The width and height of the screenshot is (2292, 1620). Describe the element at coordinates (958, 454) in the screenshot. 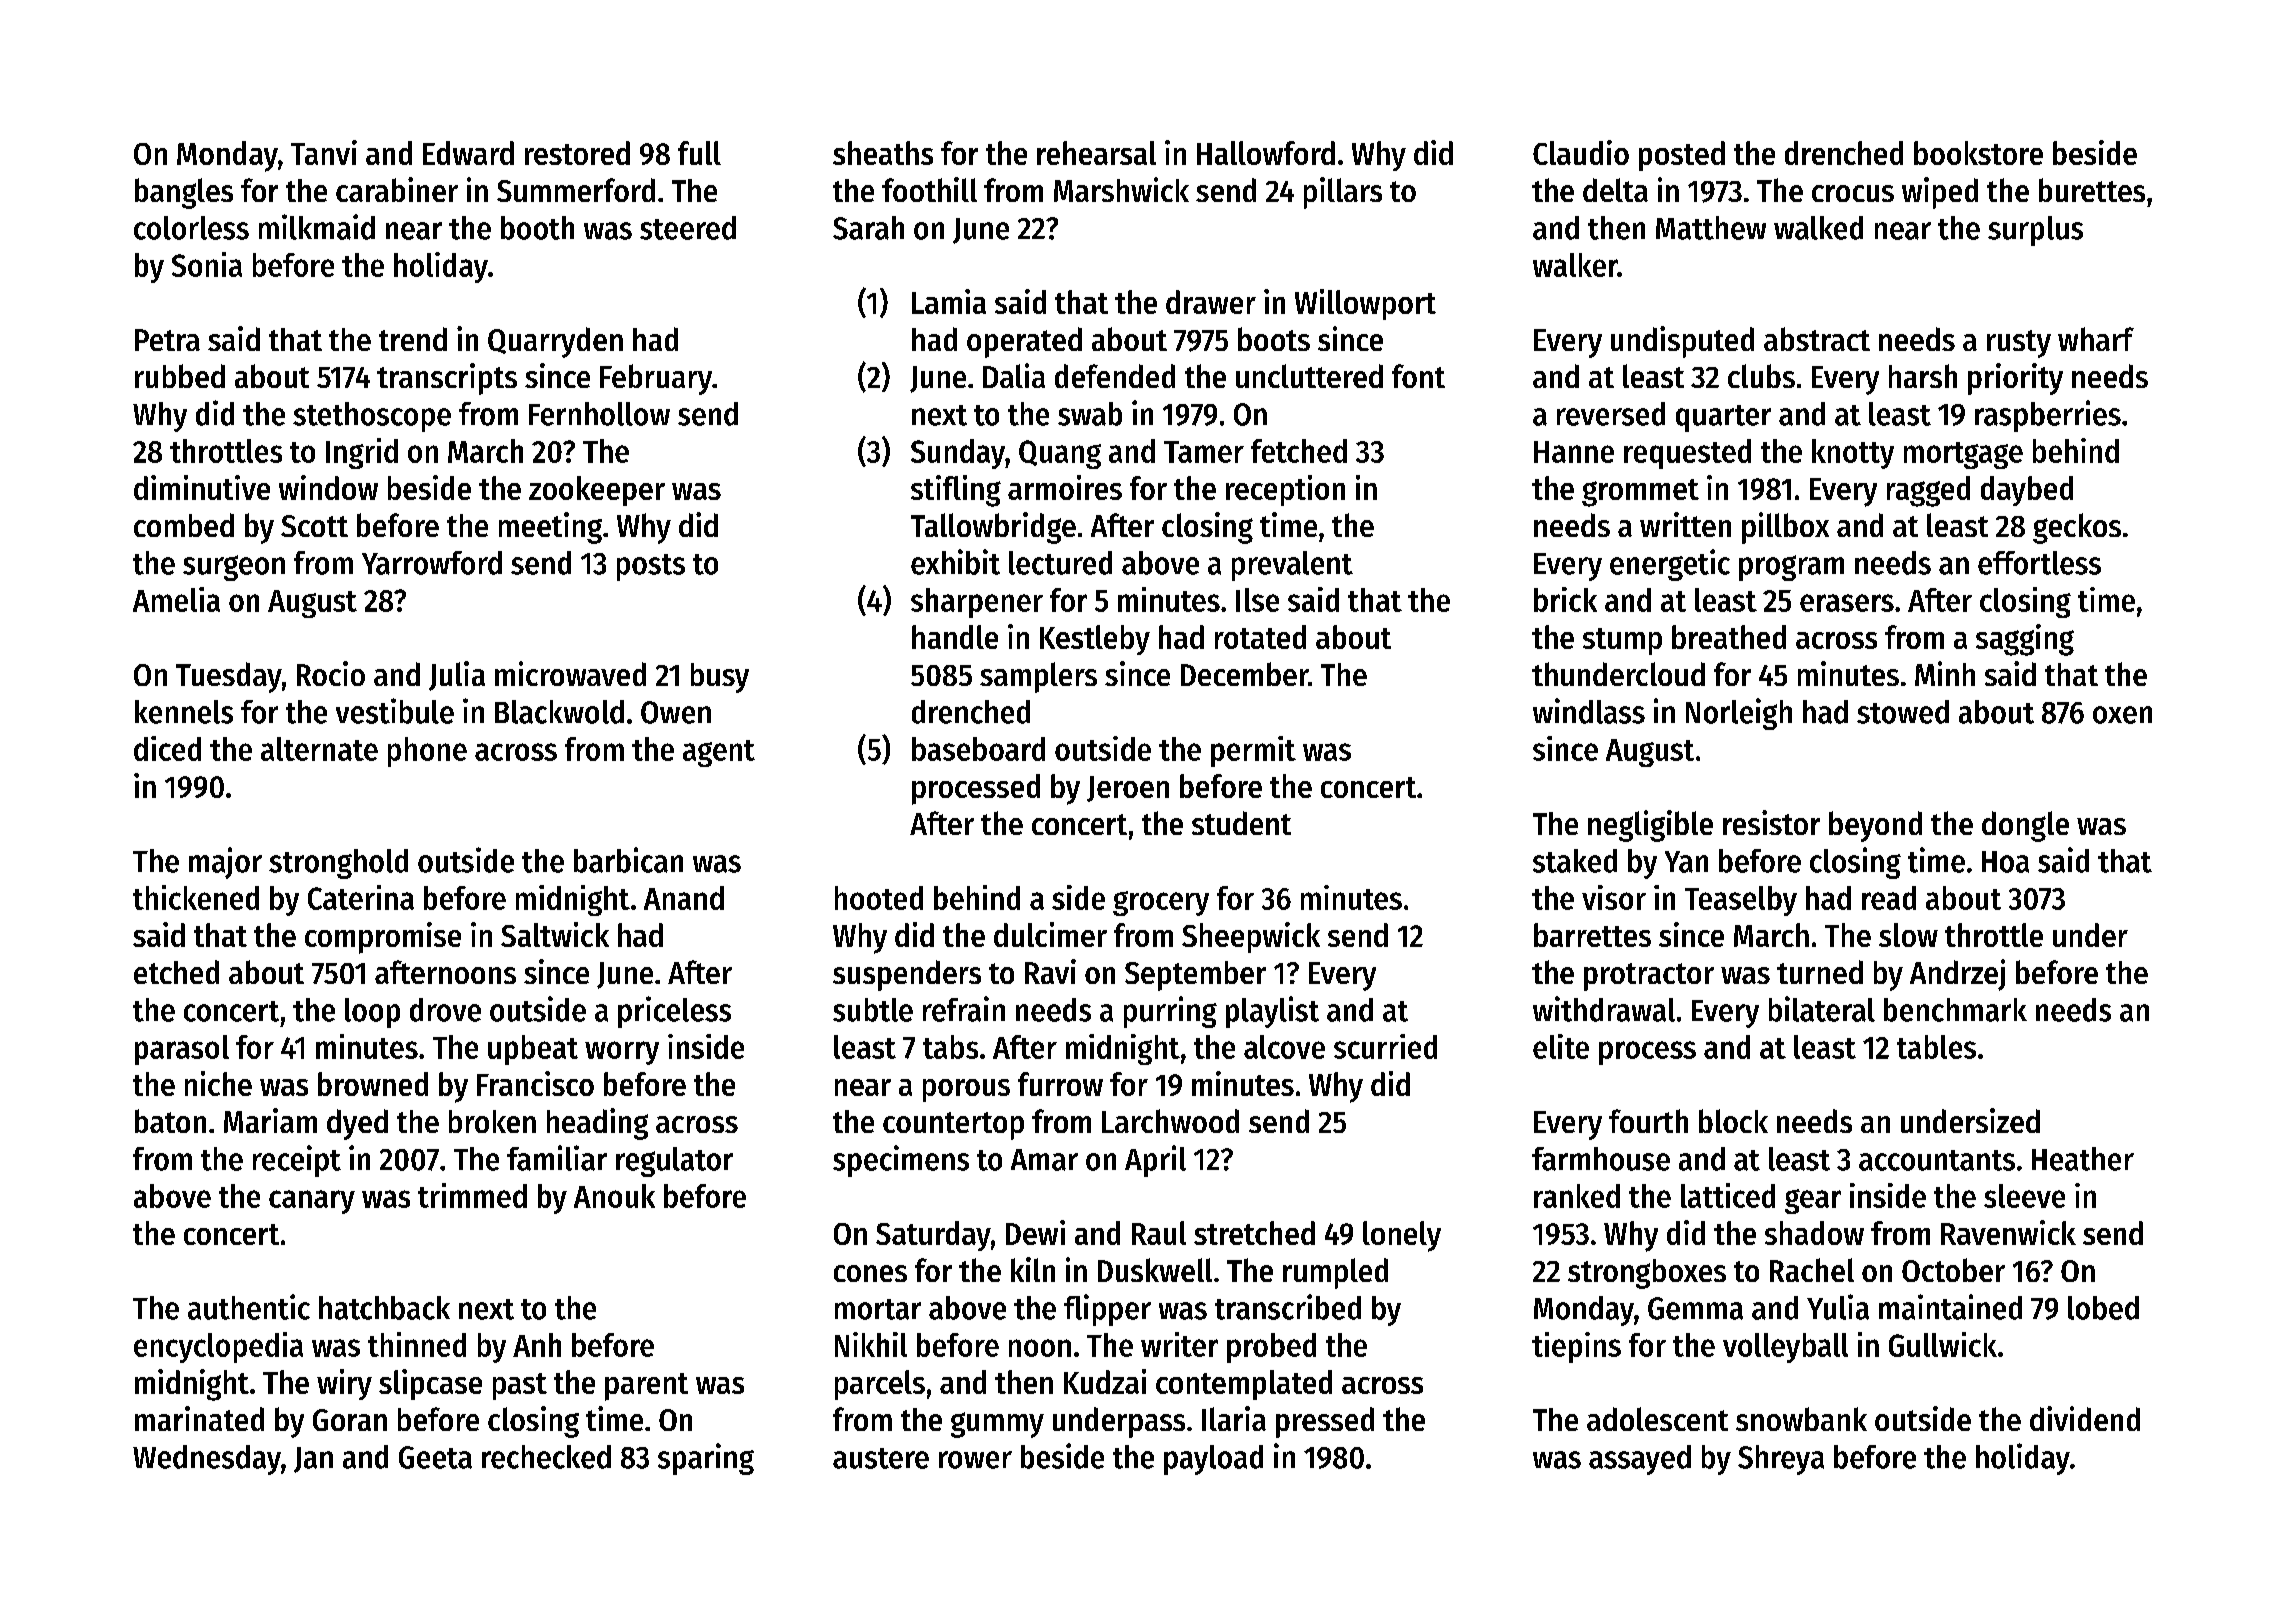

I see `Sunday` at that location.
